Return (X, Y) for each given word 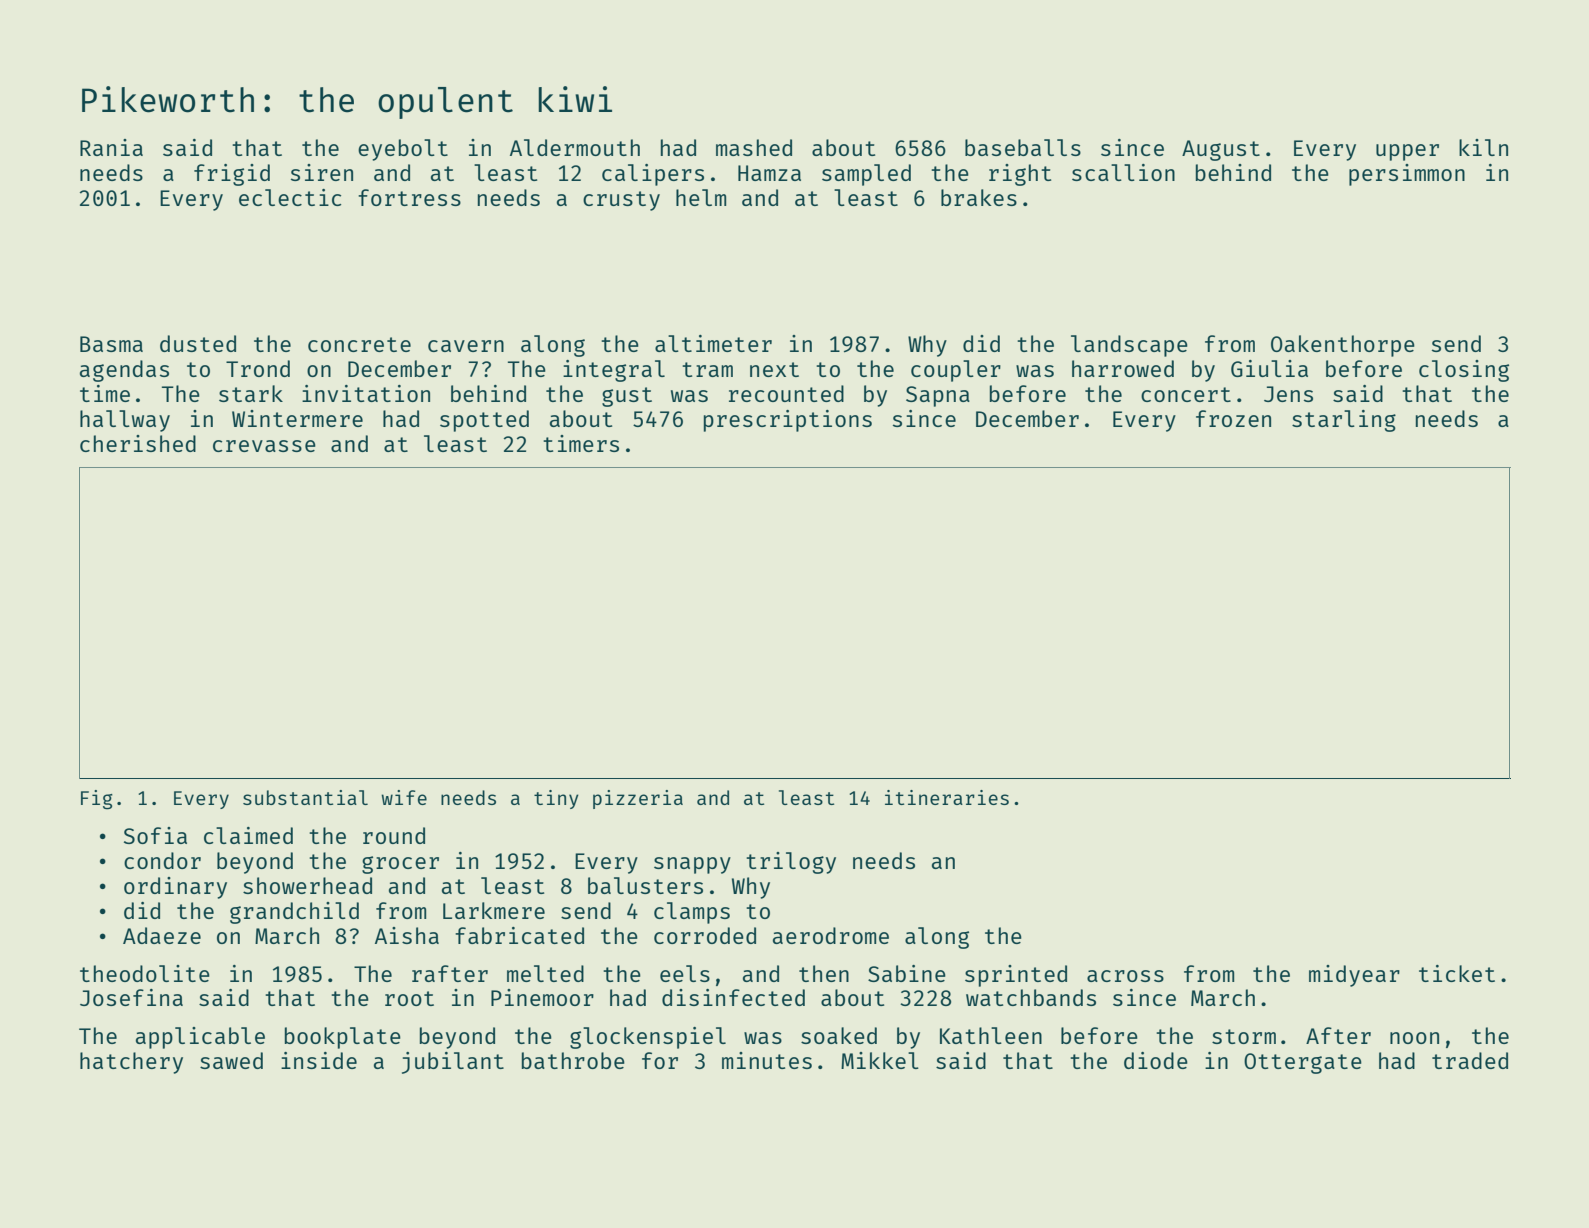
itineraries (947, 797)
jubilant (453, 1063)
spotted (484, 421)
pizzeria (638, 799)
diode (1156, 1060)
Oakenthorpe (1343, 346)
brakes (979, 197)
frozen (1233, 418)
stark (251, 393)
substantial (305, 797)
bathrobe (573, 1060)
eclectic (290, 197)
